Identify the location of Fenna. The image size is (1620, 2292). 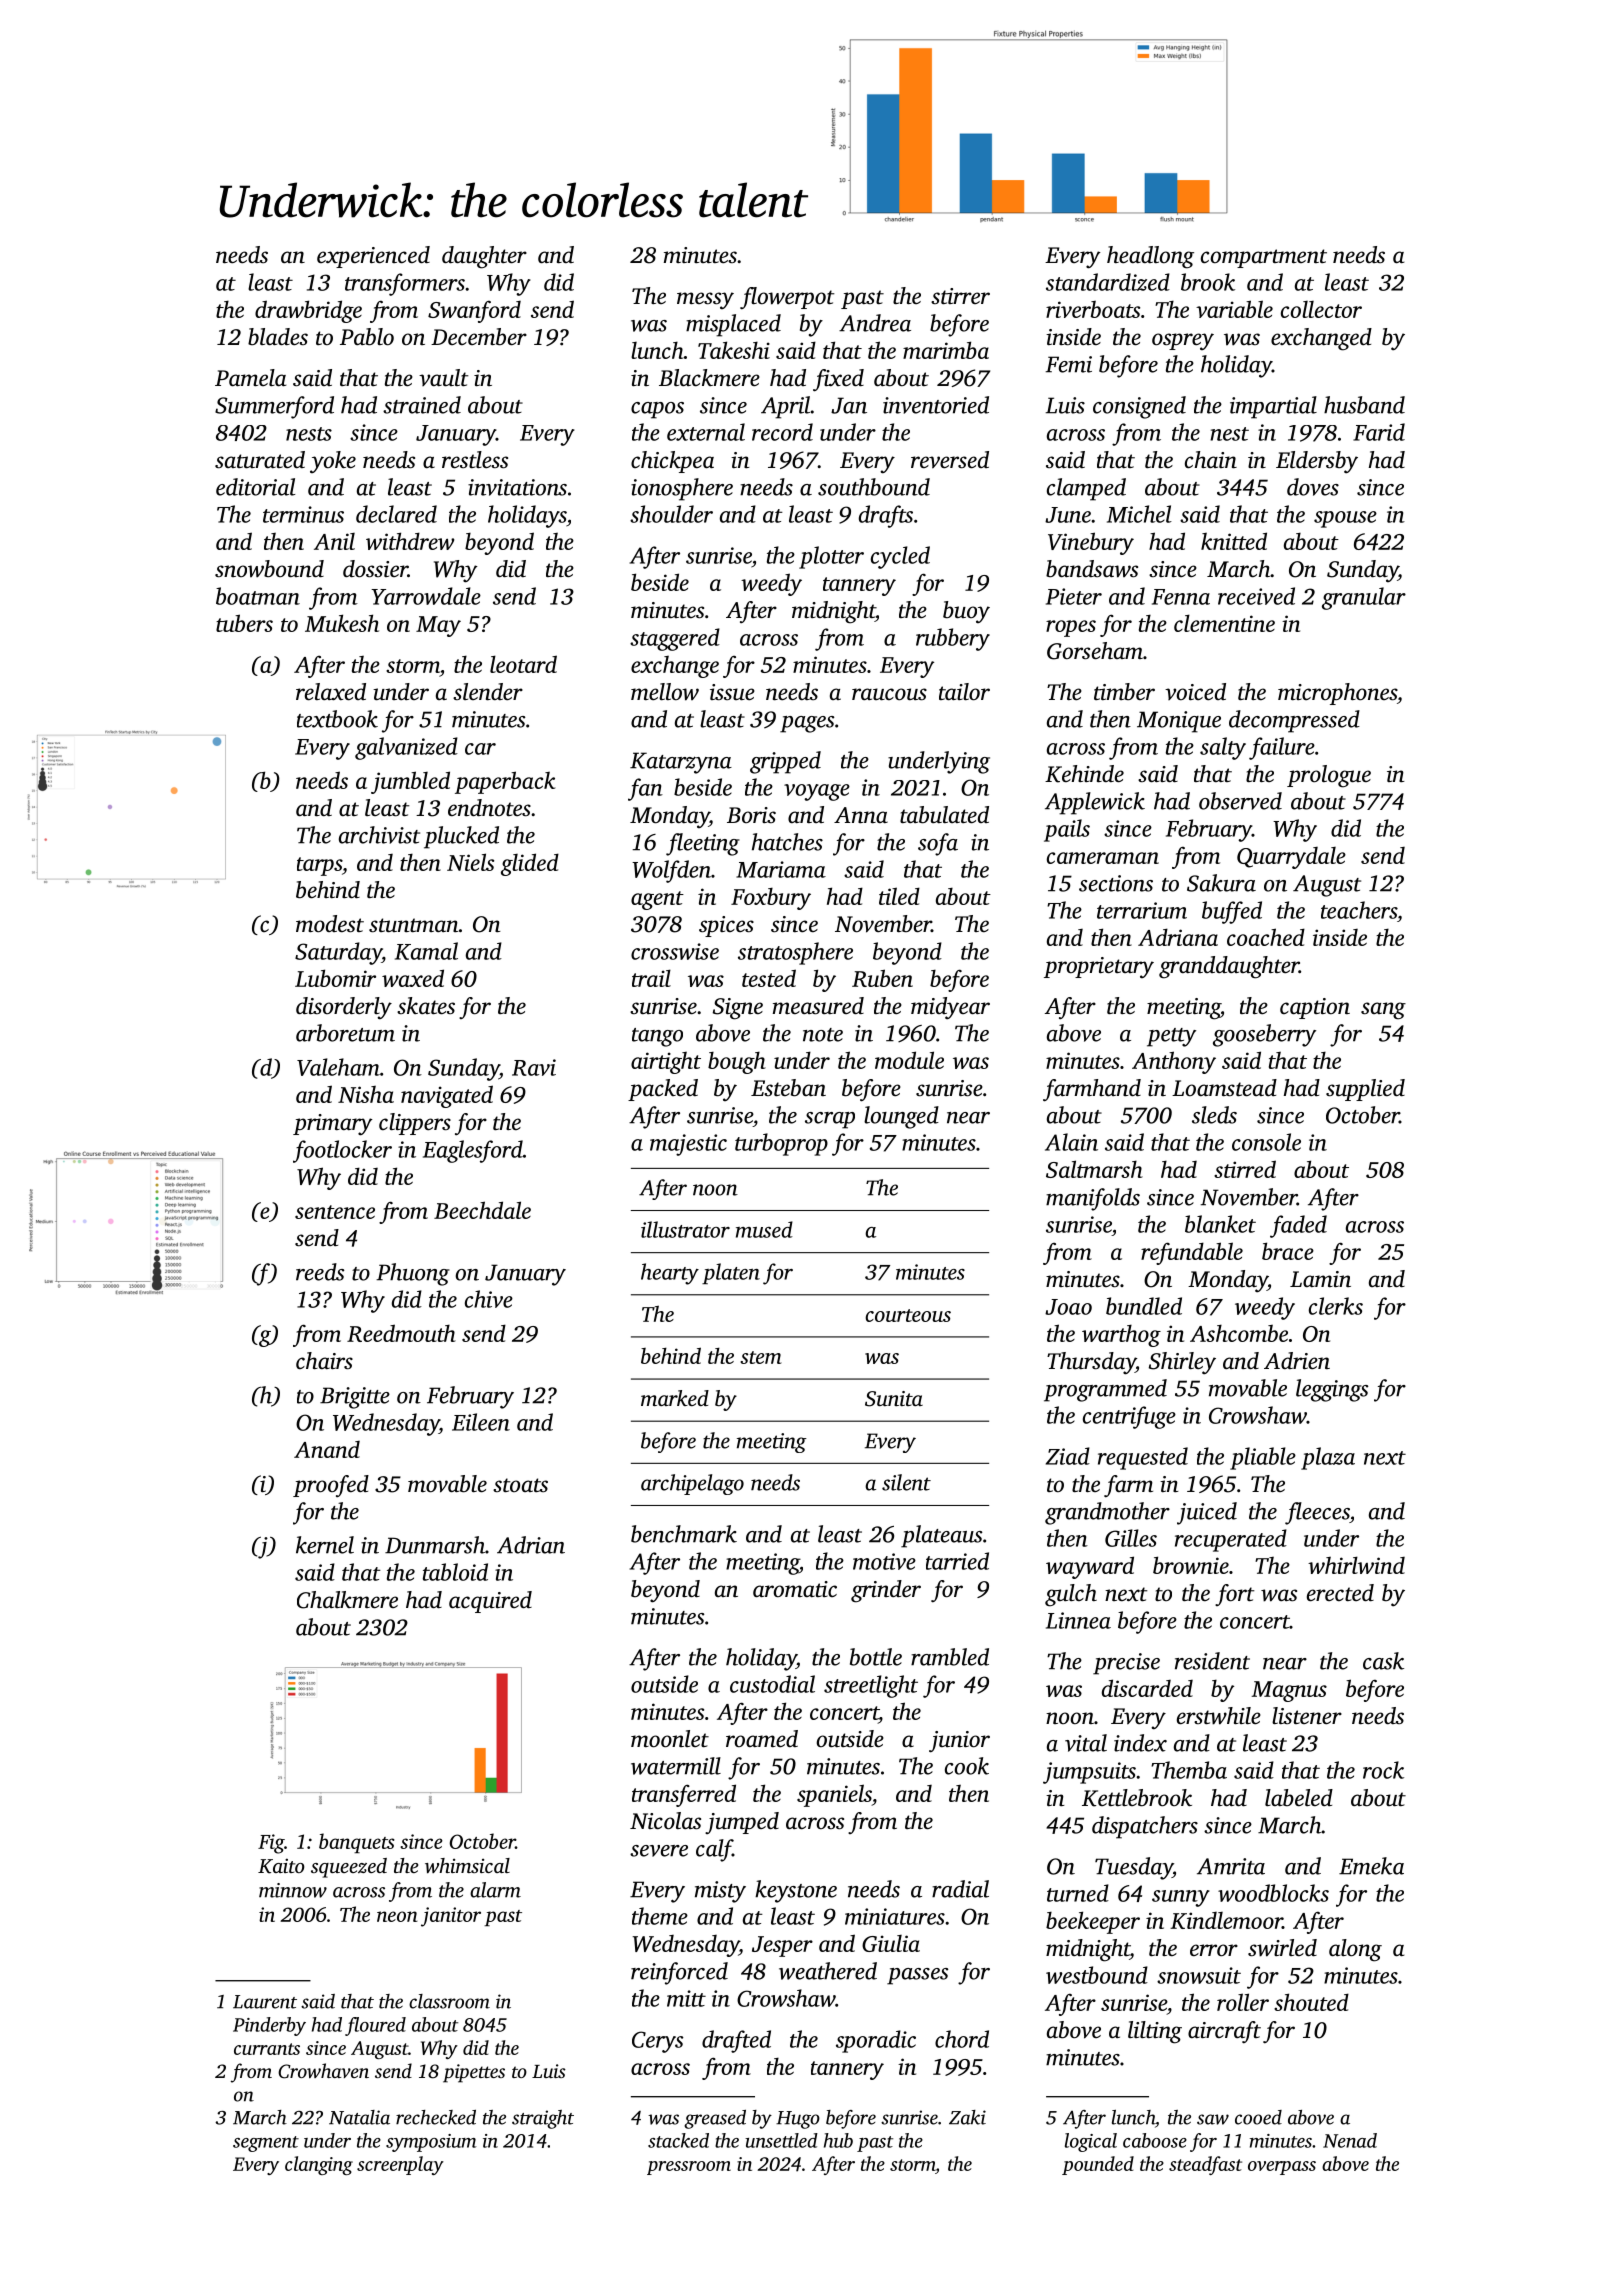
(1181, 597).
